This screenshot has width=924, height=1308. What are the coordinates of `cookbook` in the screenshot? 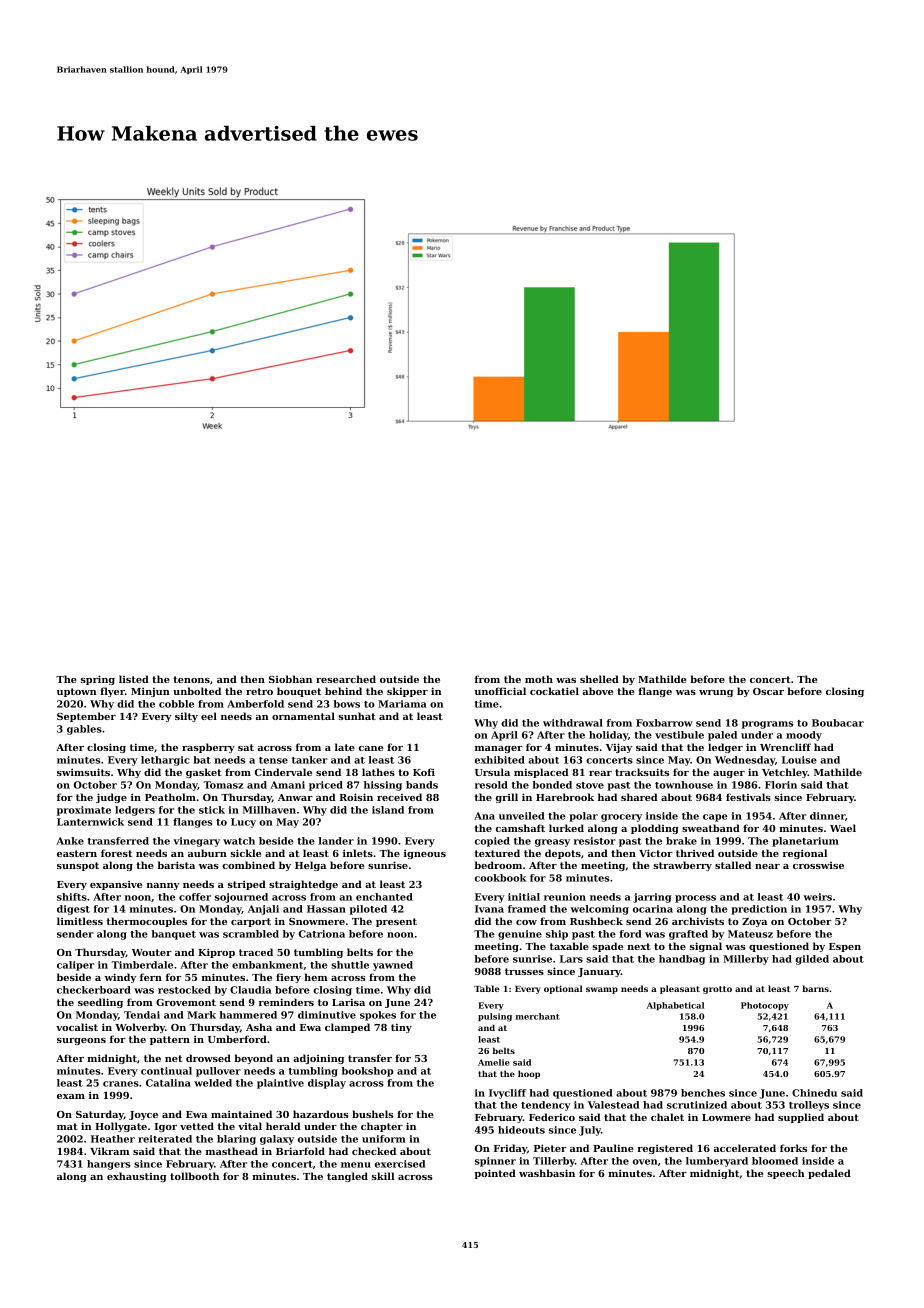 It's located at (500, 878).
